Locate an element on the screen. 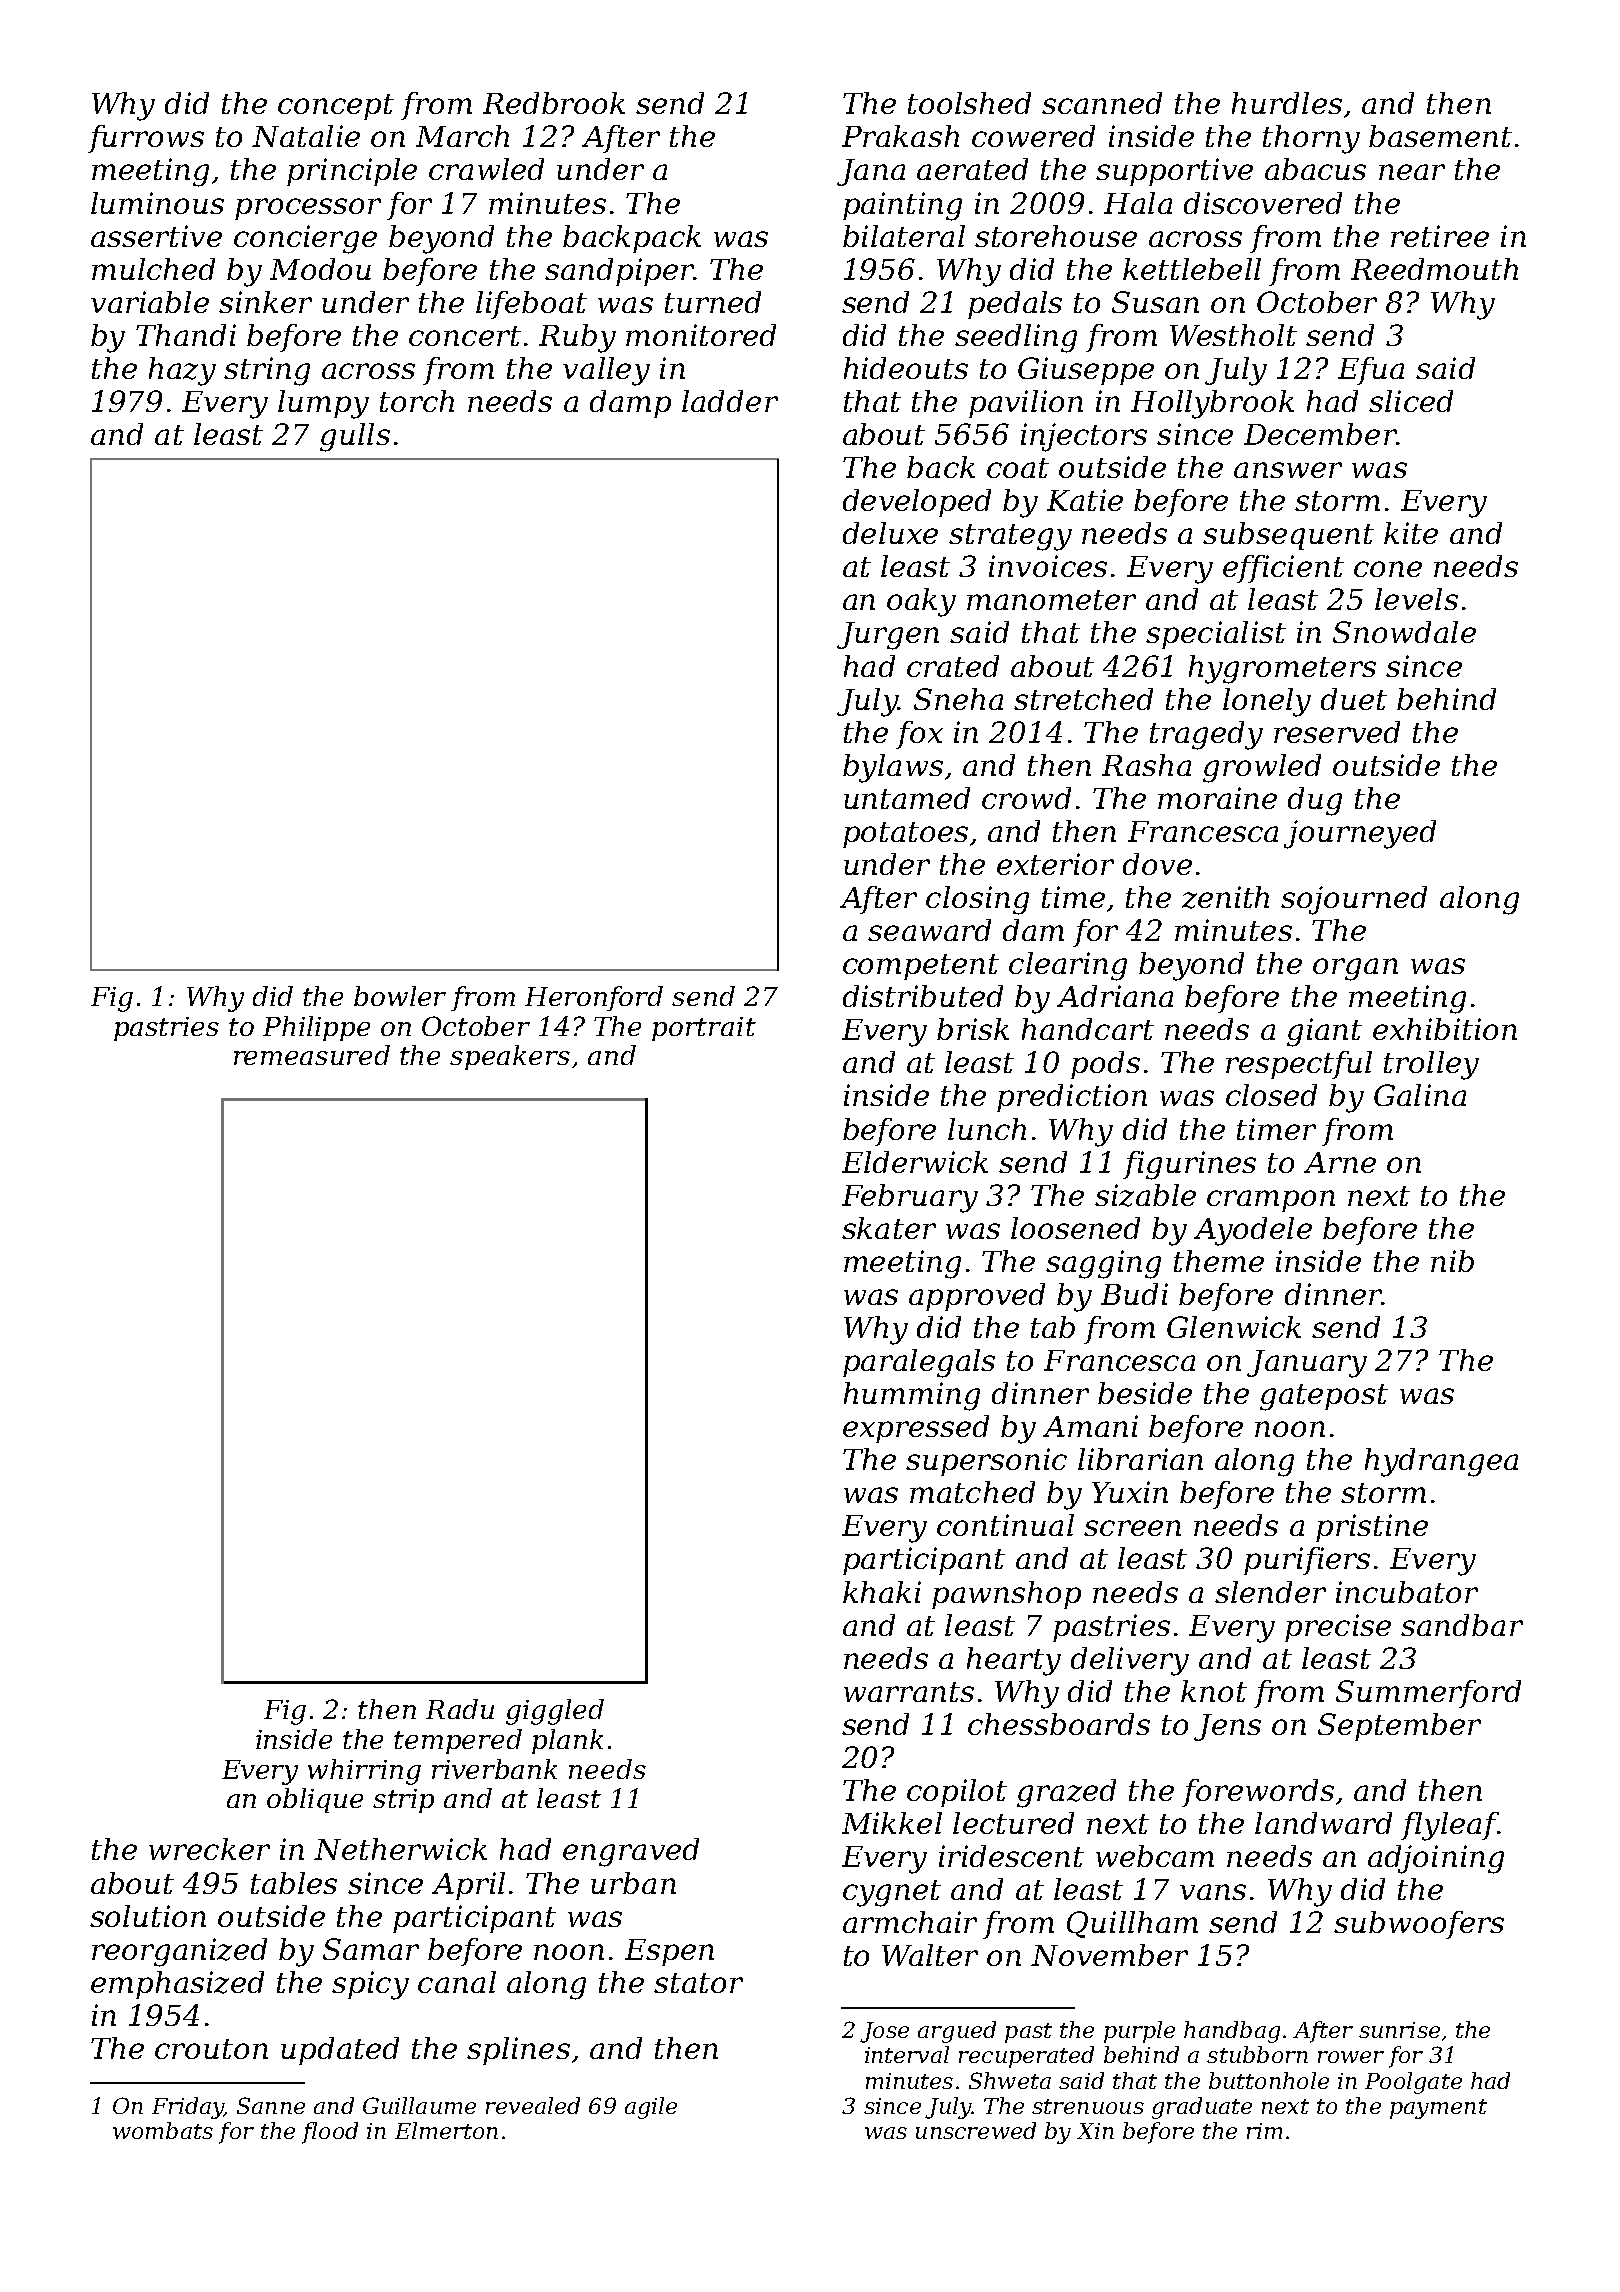  Elderwick is located at coordinates (915, 1162).
